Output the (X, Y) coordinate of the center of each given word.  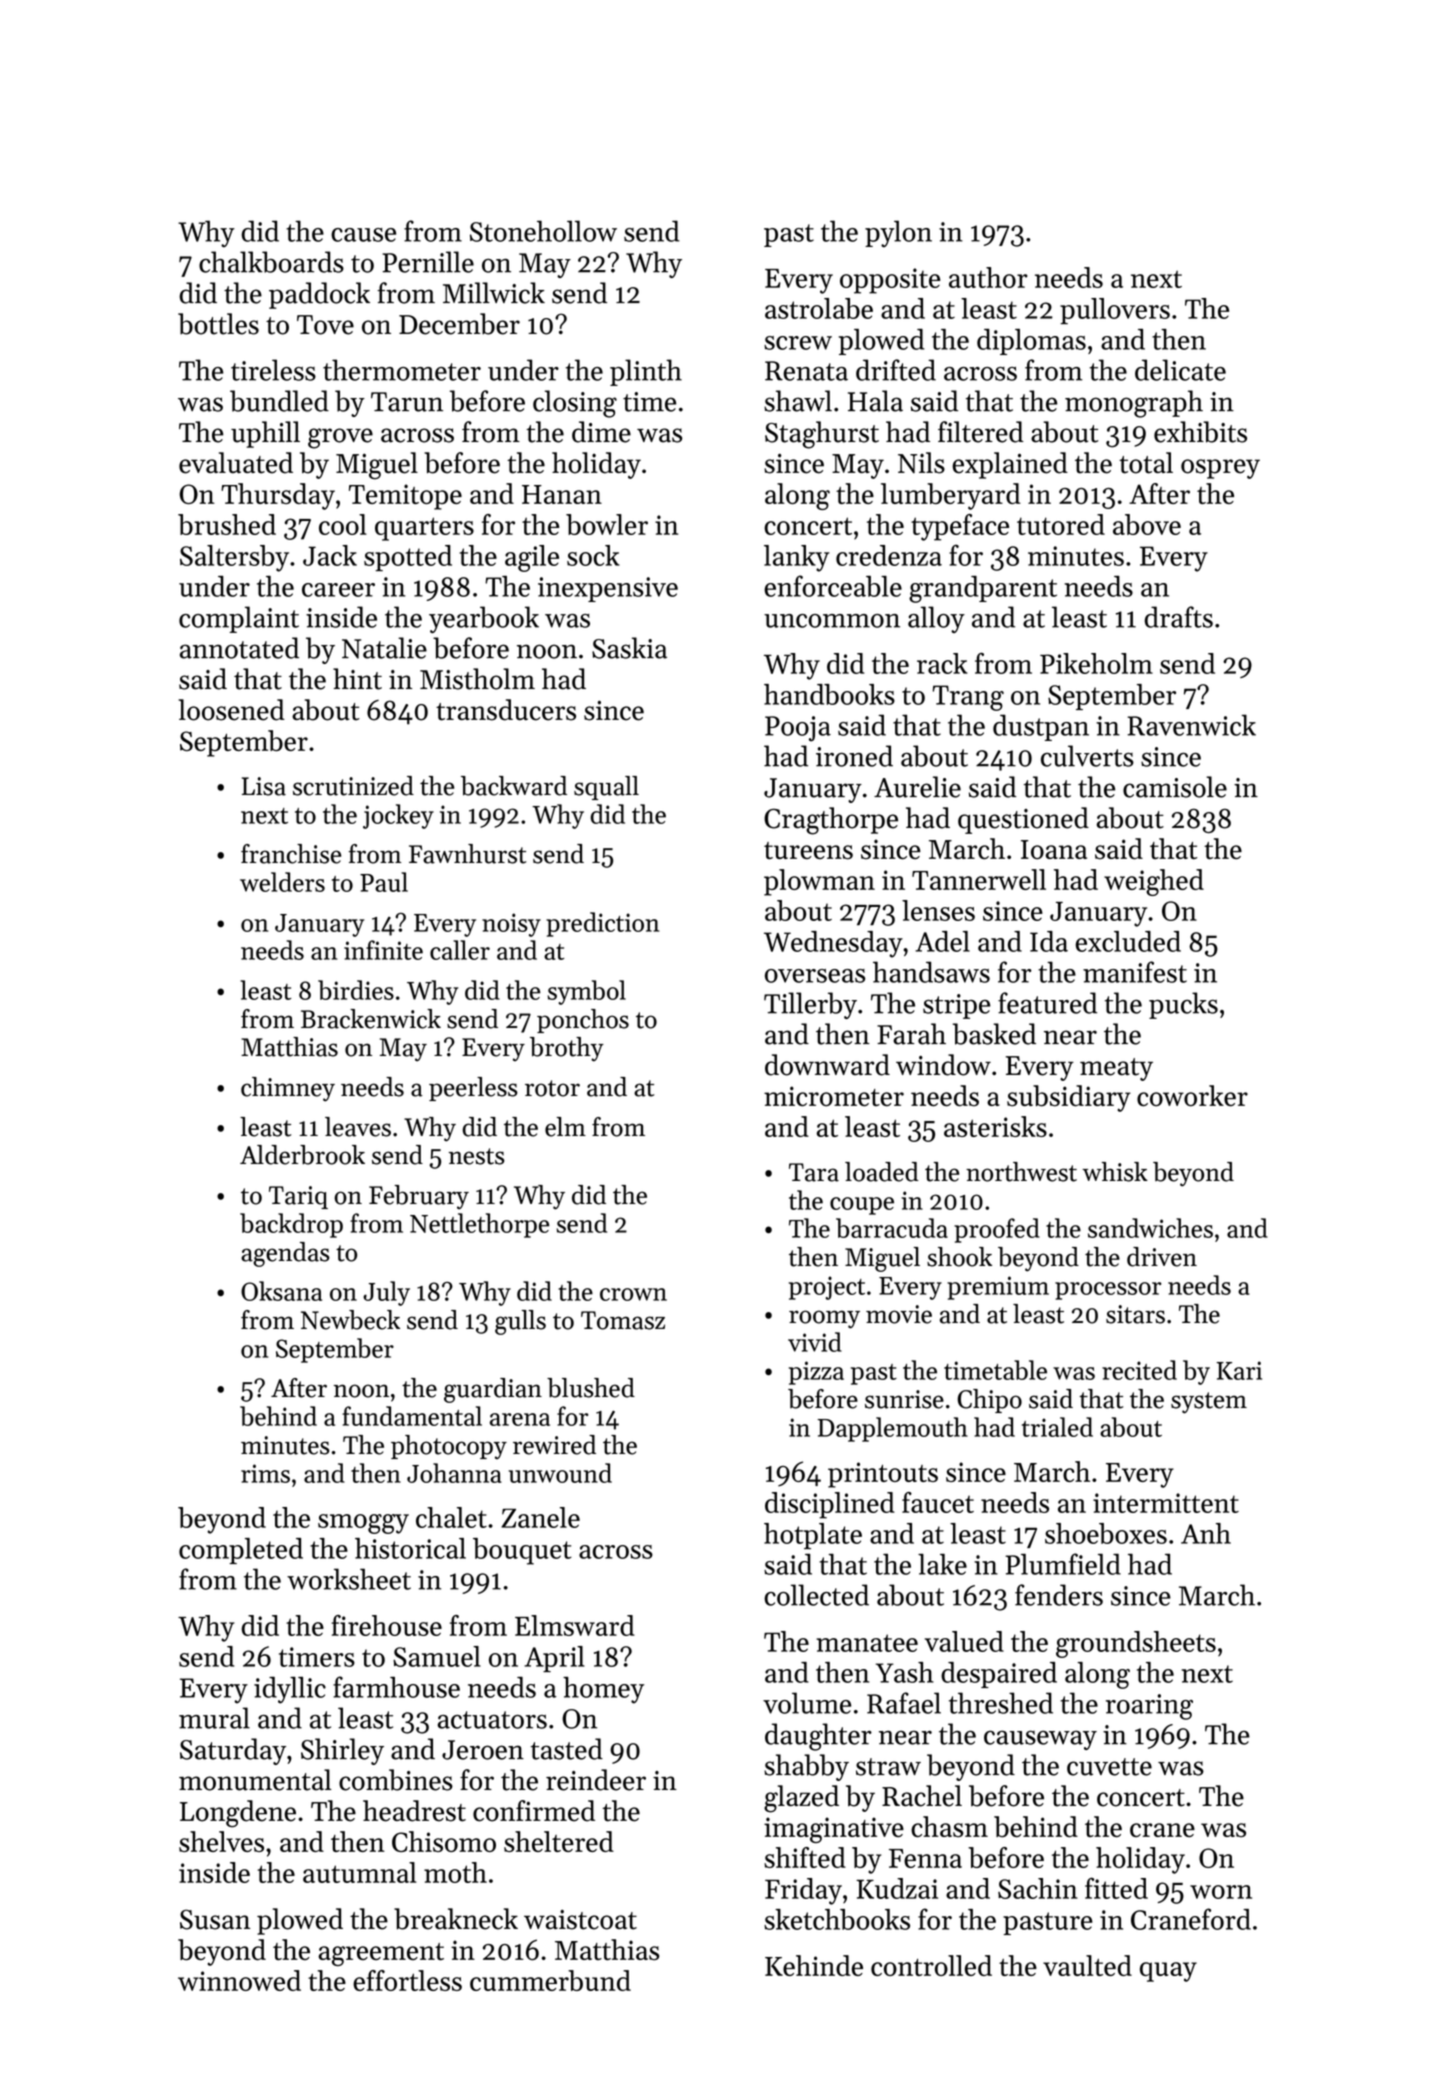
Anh (1206, 1533)
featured (1047, 1003)
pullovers (1115, 311)
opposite (890, 281)
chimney (288, 1089)
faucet (938, 1502)
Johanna (454, 1473)
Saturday (233, 1751)
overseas (815, 976)
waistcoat (580, 1920)
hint (357, 679)
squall (606, 788)
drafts (1179, 617)
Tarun (407, 402)
